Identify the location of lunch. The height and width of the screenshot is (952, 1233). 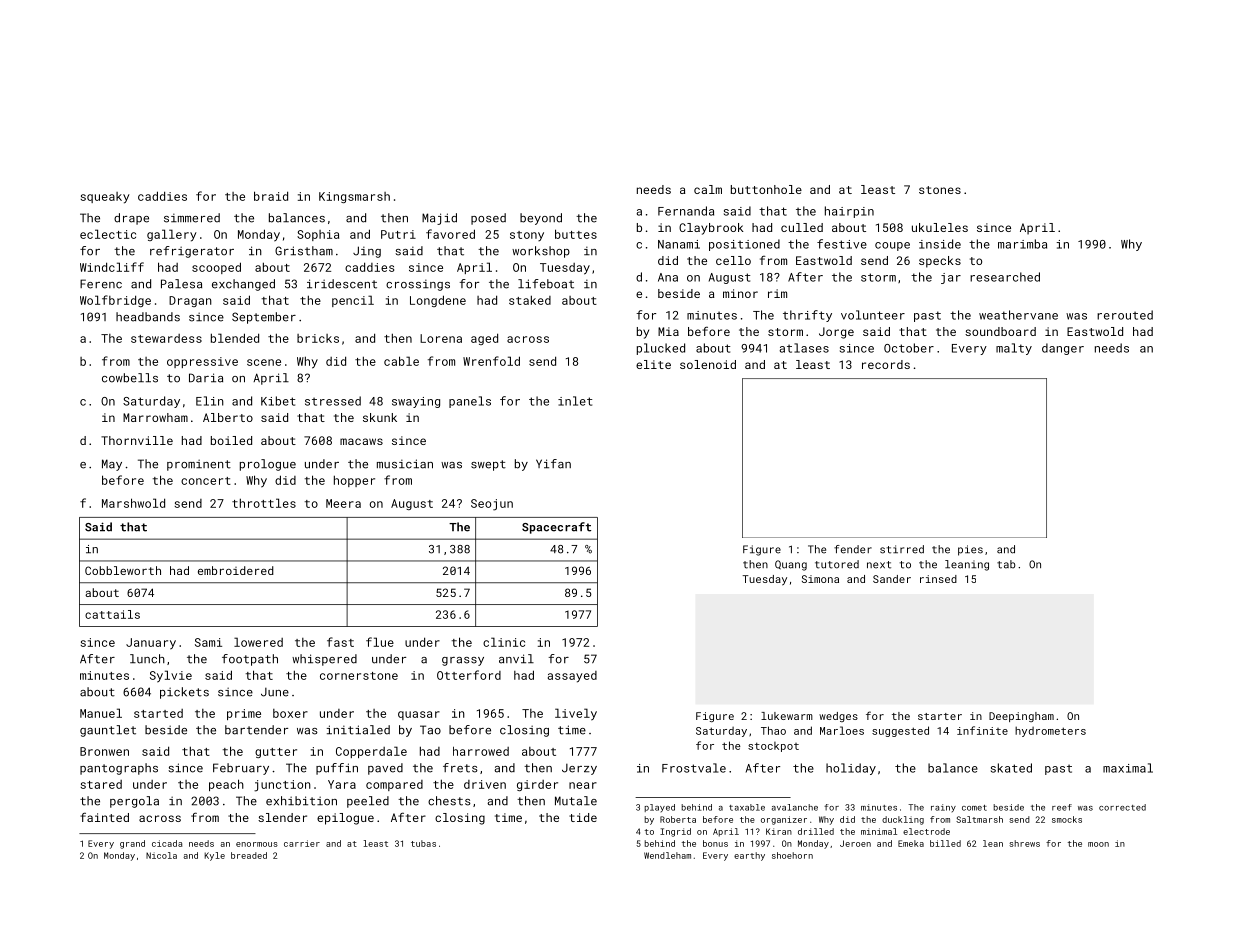
(147, 659).
